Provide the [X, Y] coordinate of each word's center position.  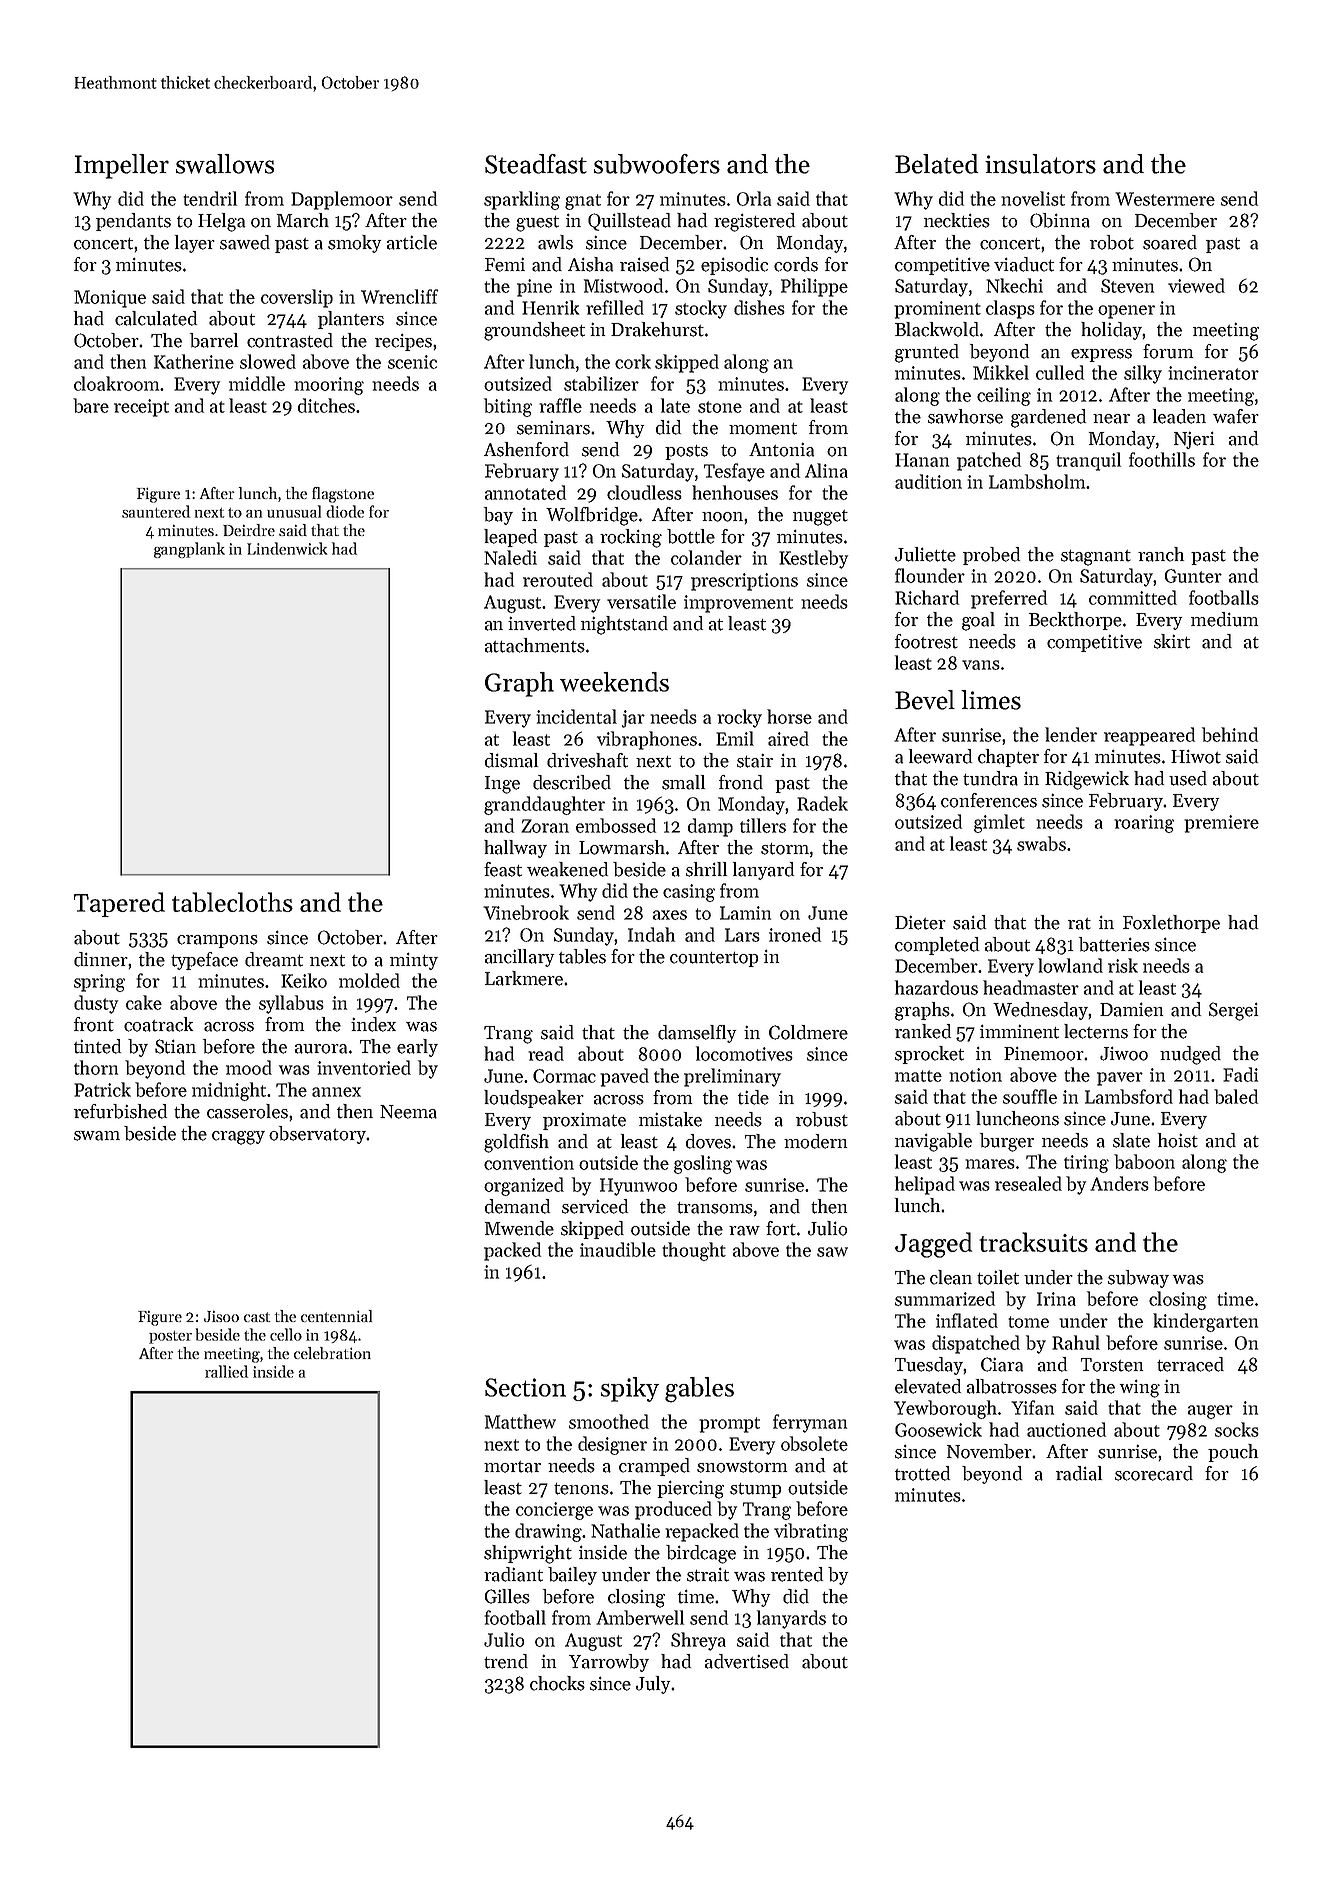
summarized [945, 1298]
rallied [226, 1371]
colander [706, 557]
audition [928, 481]
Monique [110, 299]
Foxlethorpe [1171, 924]
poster [170, 1337]
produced [673, 1510]
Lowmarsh [622, 847]
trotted [922, 1473]
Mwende [519, 1228]
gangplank [189, 550]
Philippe [814, 287]
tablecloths [232, 902]
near [1111, 419]
